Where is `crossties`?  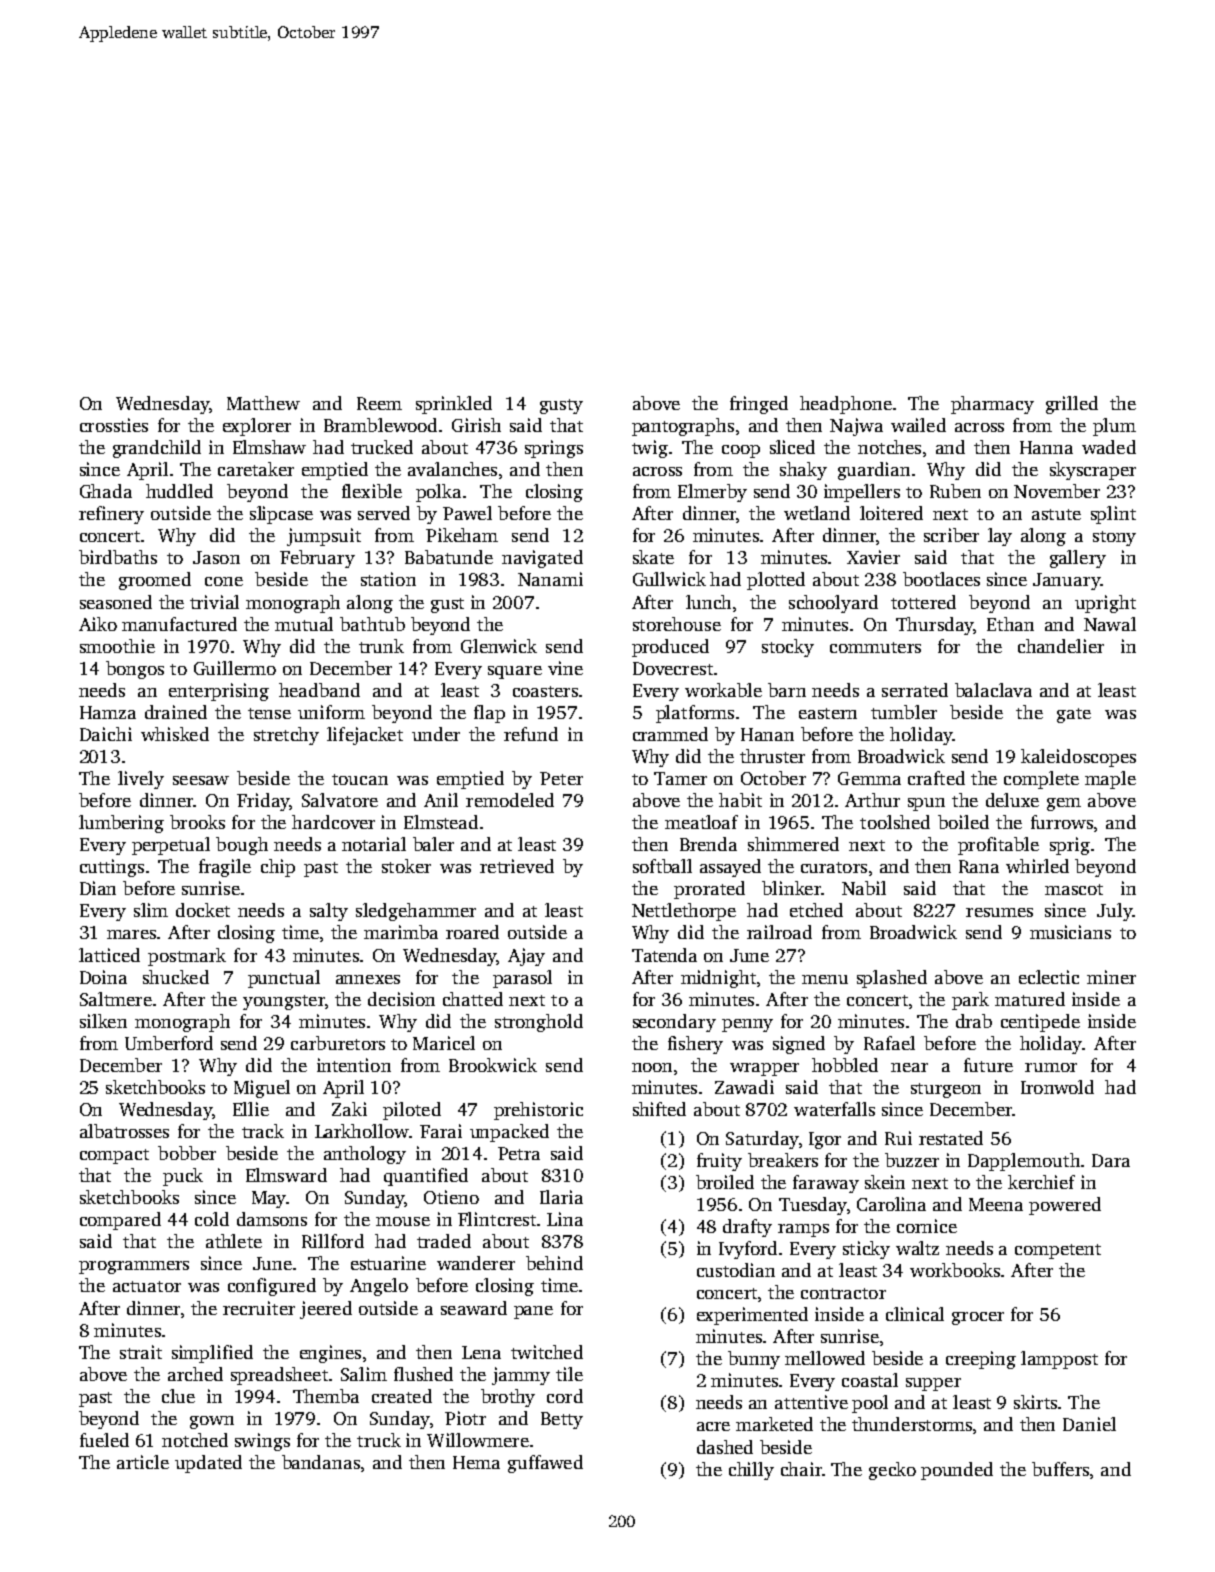 crossties is located at coordinates (114, 425).
